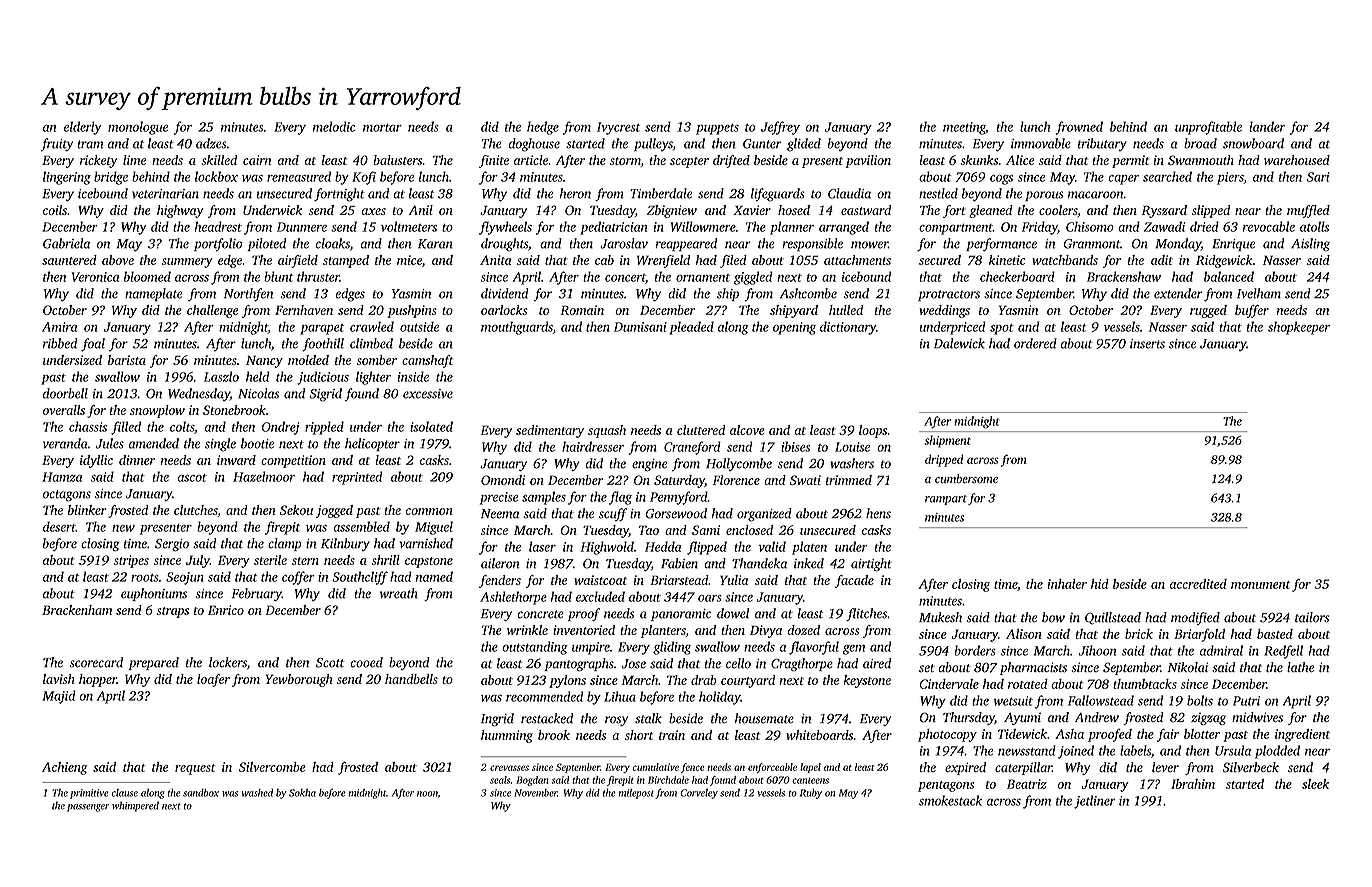  Describe the element at coordinates (1053, 617) in the screenshot. I see `bow` at that location.
